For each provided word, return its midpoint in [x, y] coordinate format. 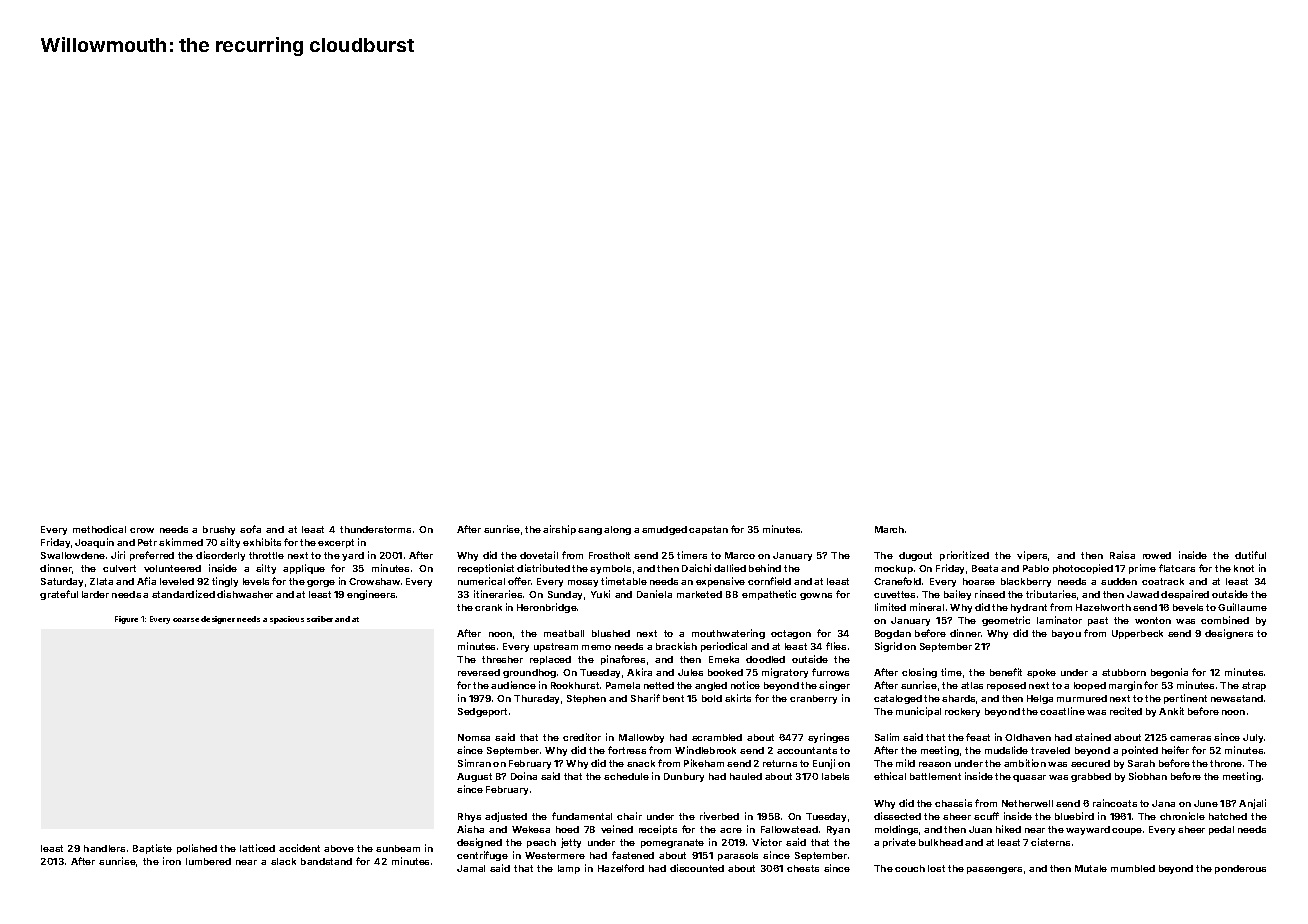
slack [283, 861]
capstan [708, 530]
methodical [99, 529]
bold [712, 698]
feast [978, 737]
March [889, 529]
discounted [697, 868]
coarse [186, 620]
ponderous [1240, 869]
